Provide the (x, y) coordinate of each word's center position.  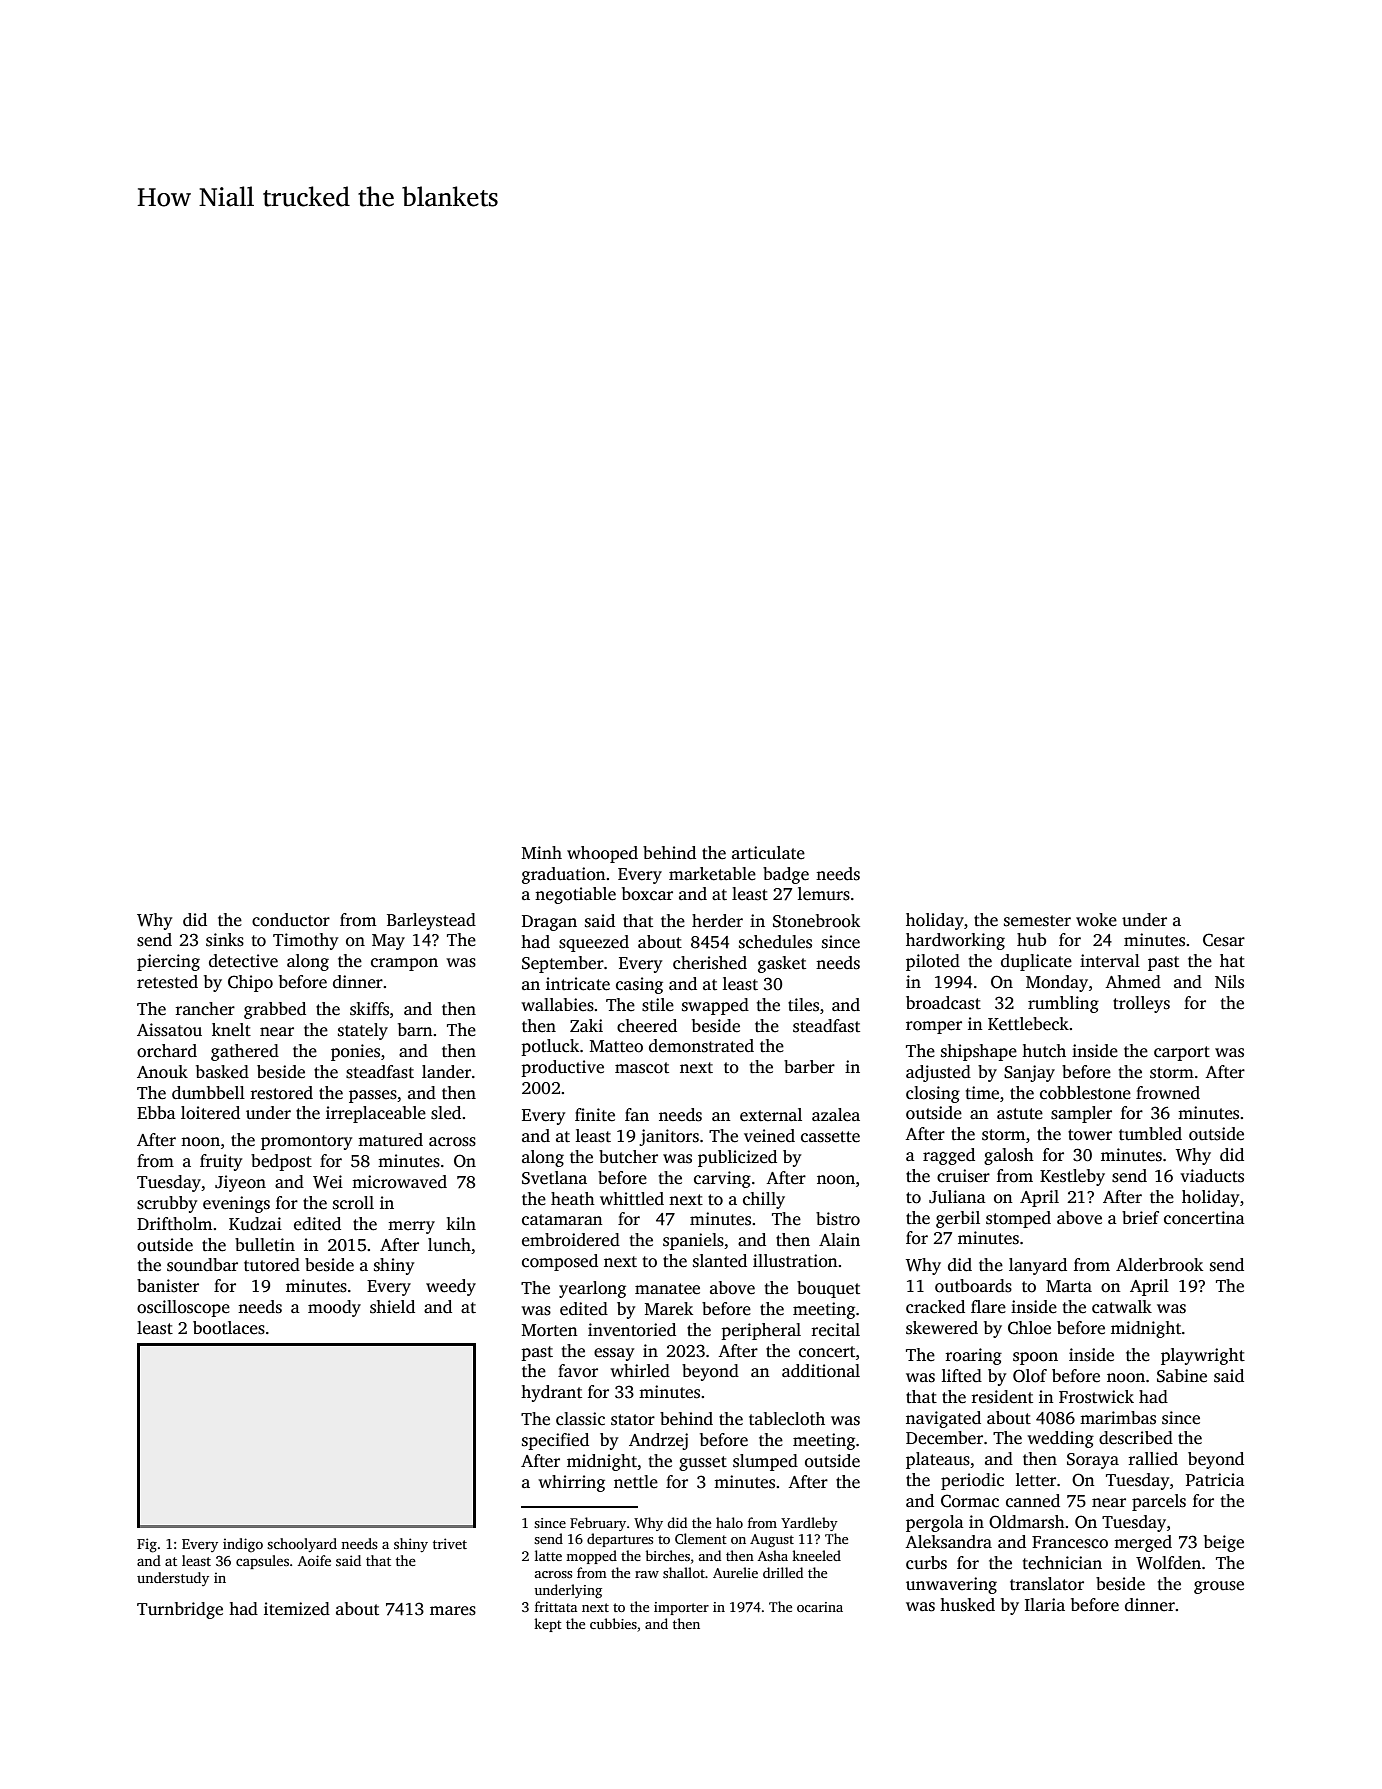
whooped (602, 854)
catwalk (1122, 1307)
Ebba (156, 1112)
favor (578, 1371)
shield (392, 1307)
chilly (764, 1200)
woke (1096, 920)
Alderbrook (1159, 1265)
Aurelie (735, 1572)
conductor (291, 920)
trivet (450, 1543)
